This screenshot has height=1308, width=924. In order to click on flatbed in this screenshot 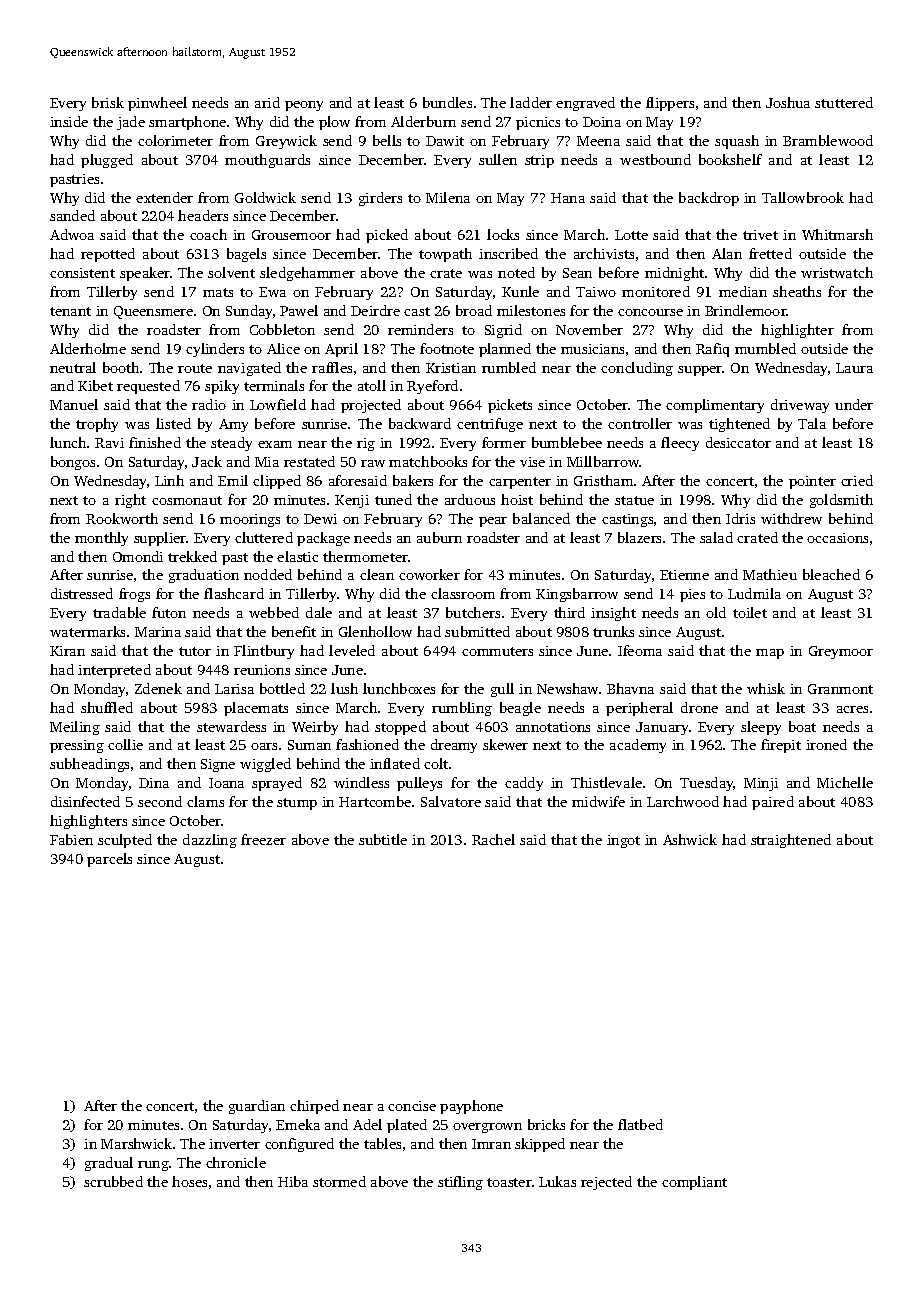, I will do `click(640, 1124)`.
